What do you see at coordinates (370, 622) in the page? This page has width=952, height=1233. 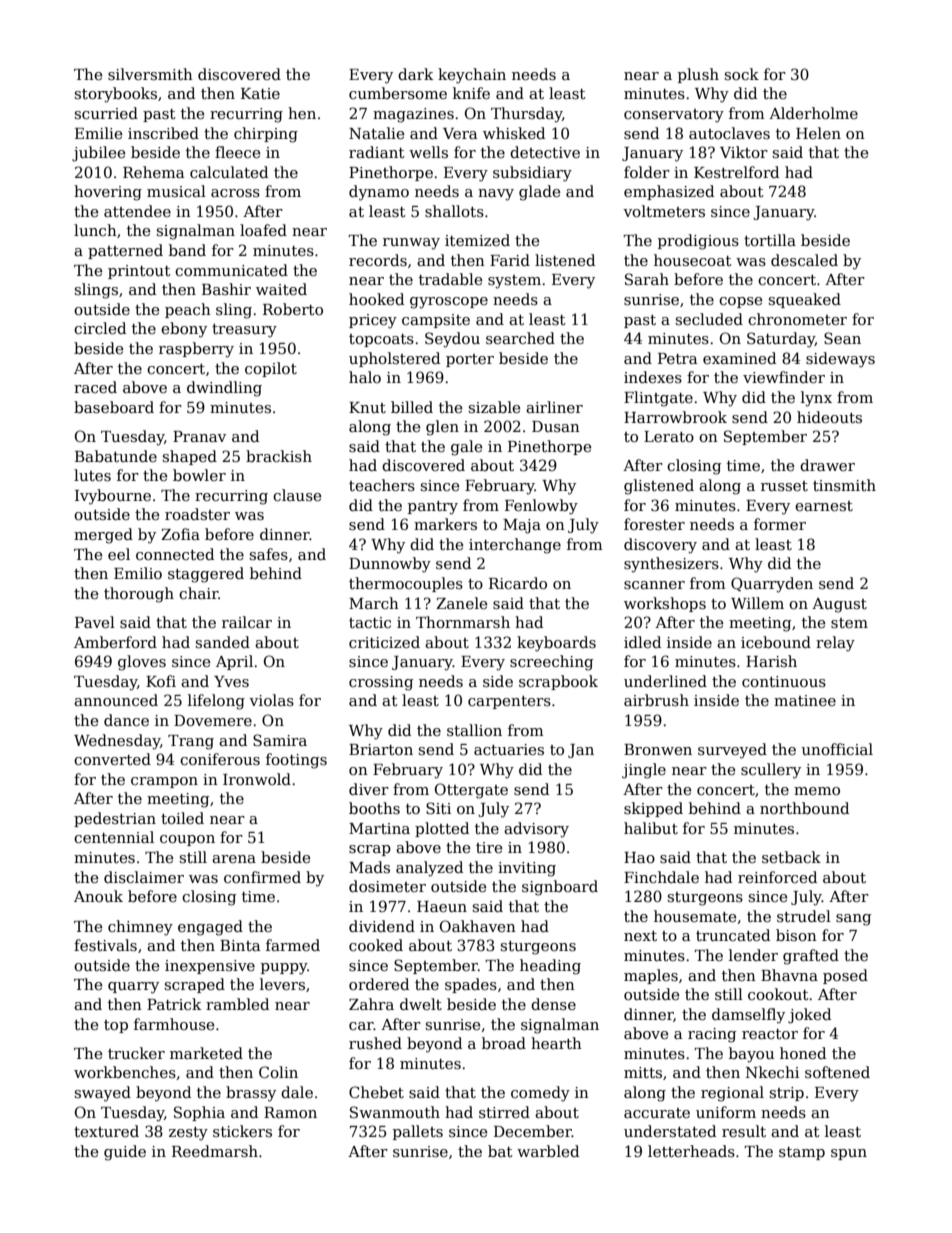 I see `tactic` at bounding box center [370, 622].
